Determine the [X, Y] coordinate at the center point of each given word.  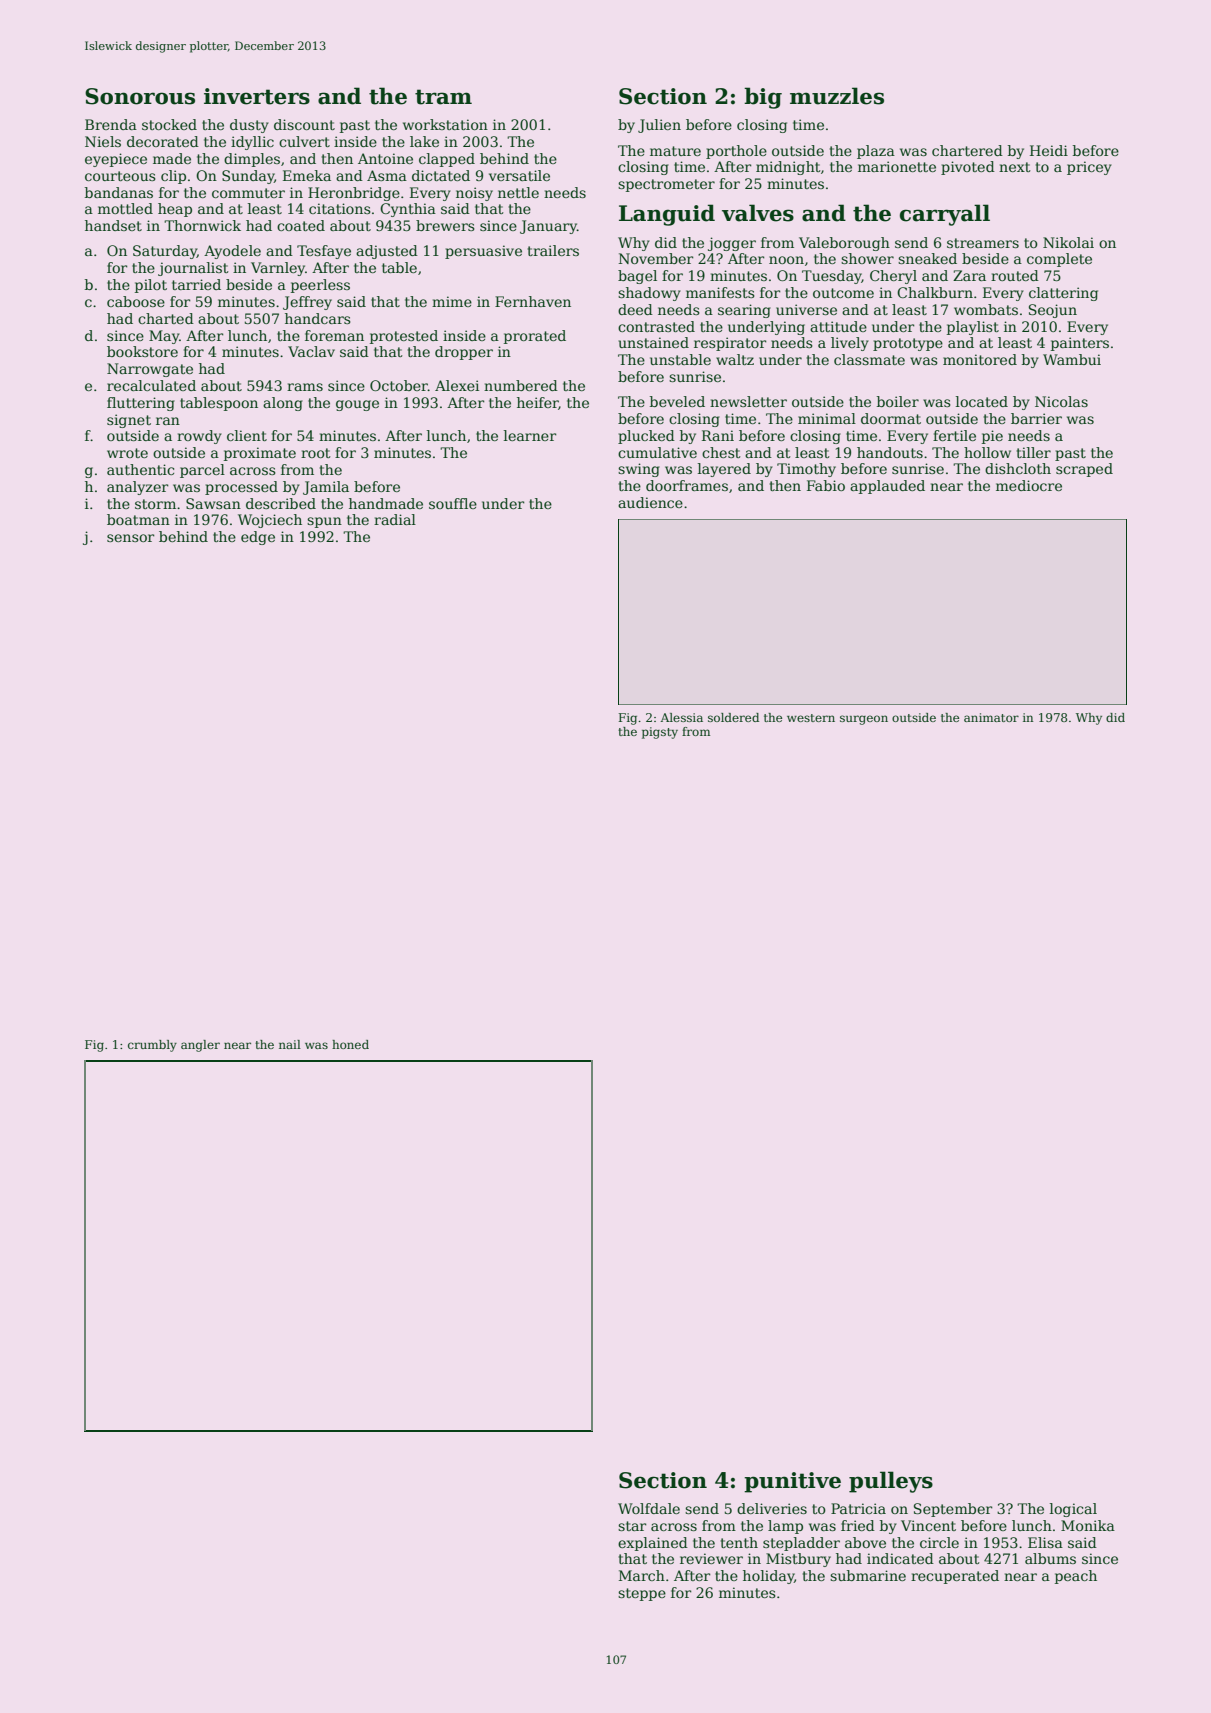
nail [290, 1044]
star [632, 1526]
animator [991, 717]
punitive [792, 1482]
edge [258, 538]
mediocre [1029, 485]
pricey [1089, 168]
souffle [453, 503]
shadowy [649, 294]
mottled [125, 208]
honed [350, 1044]
